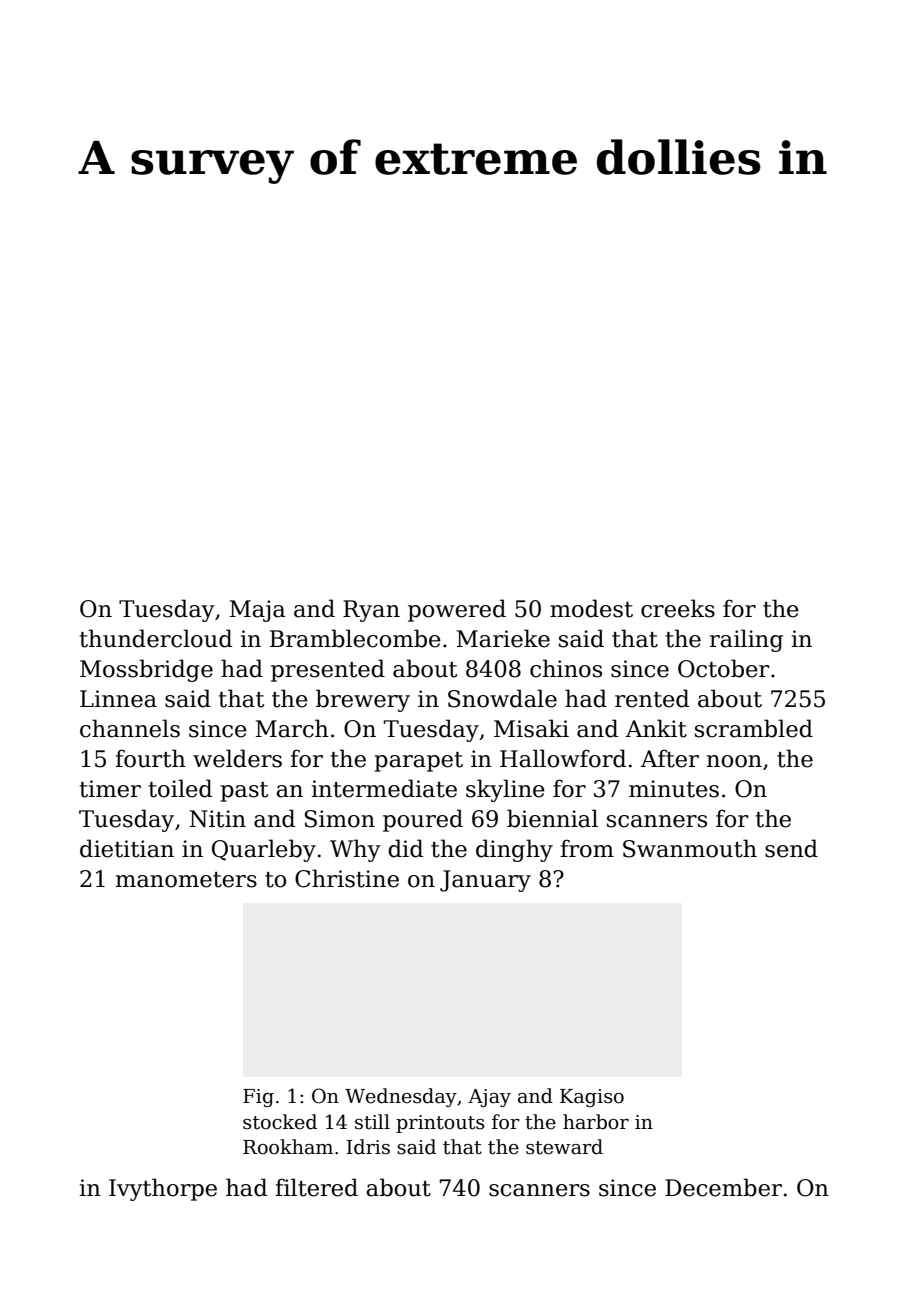 This document has height=1311, width=924. Describe the element at coordinates (258, 1098) in the document. I see `Fig` at that location.
